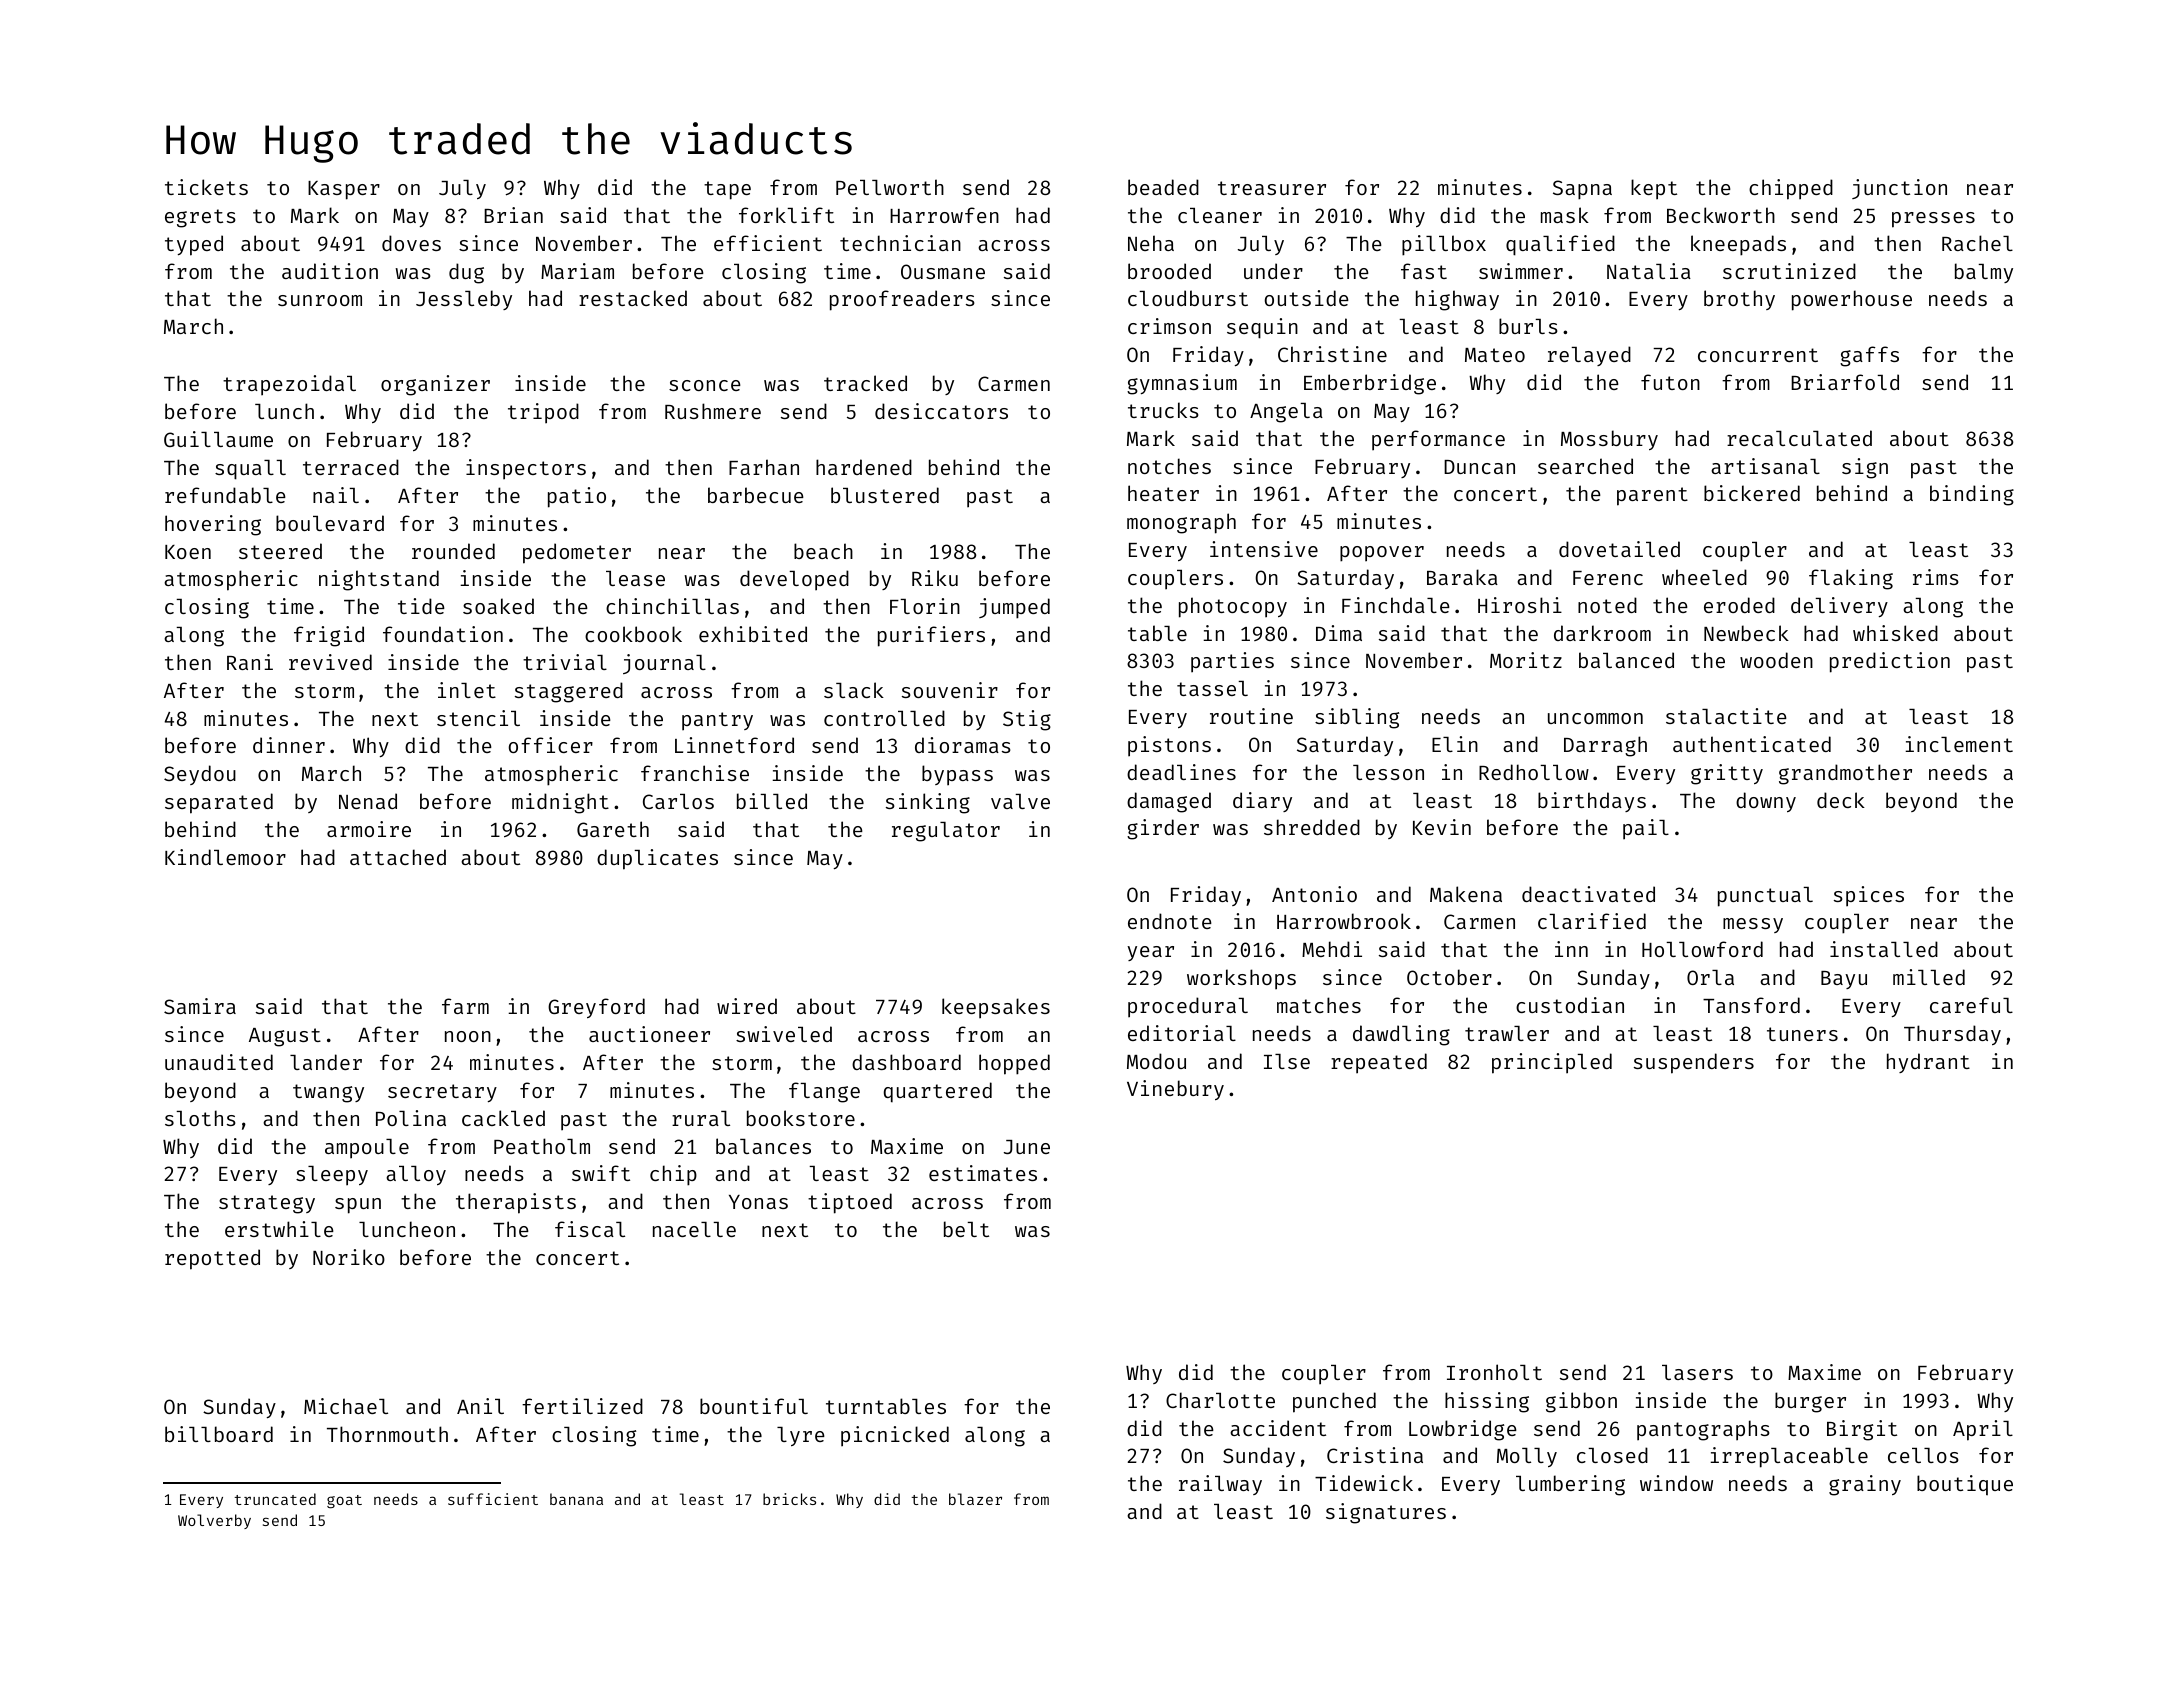  I want to click on dinner, so click(289, 745).
